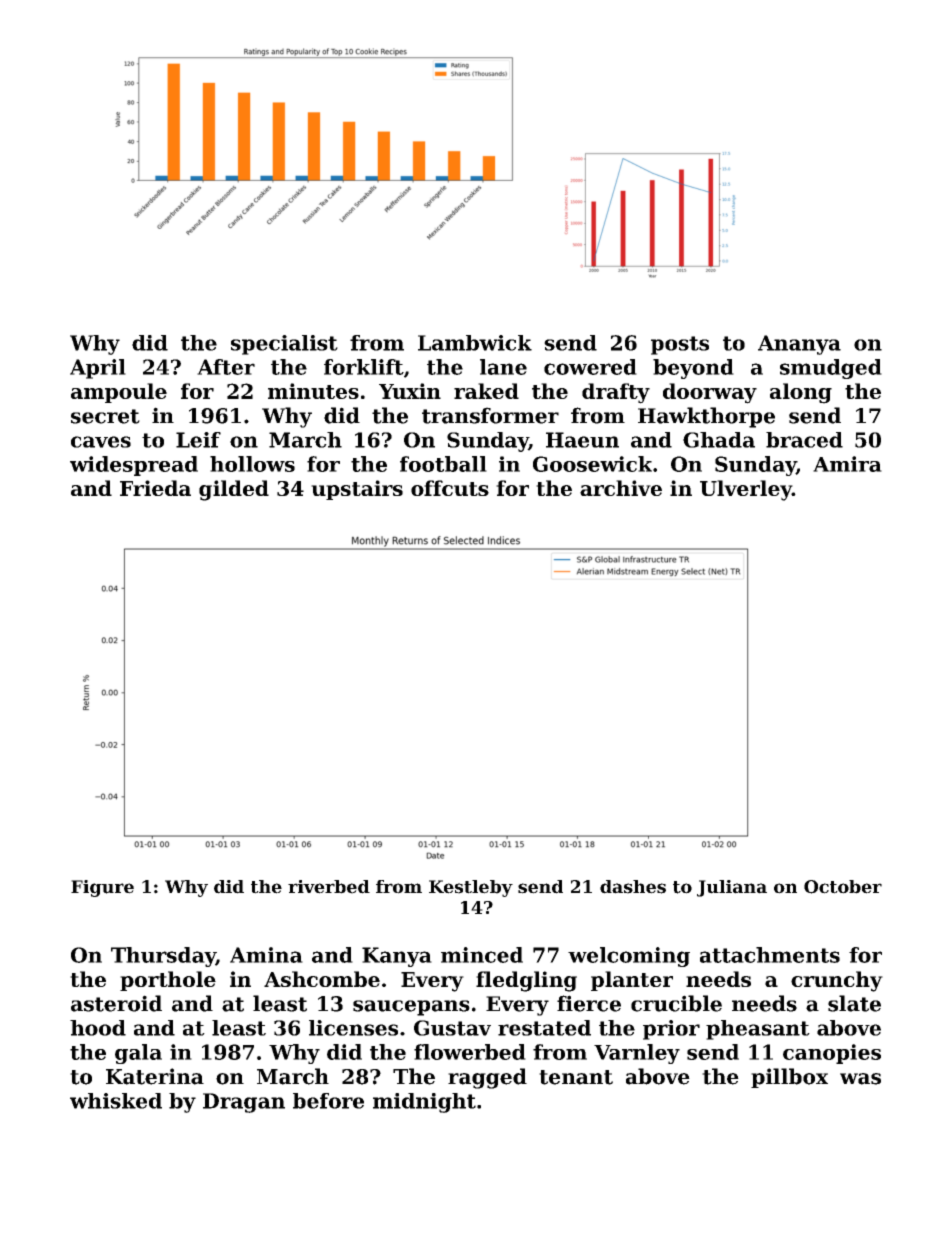 This image has height=1233, width=952. I want to click on pillbox, so click(789, 1078).
